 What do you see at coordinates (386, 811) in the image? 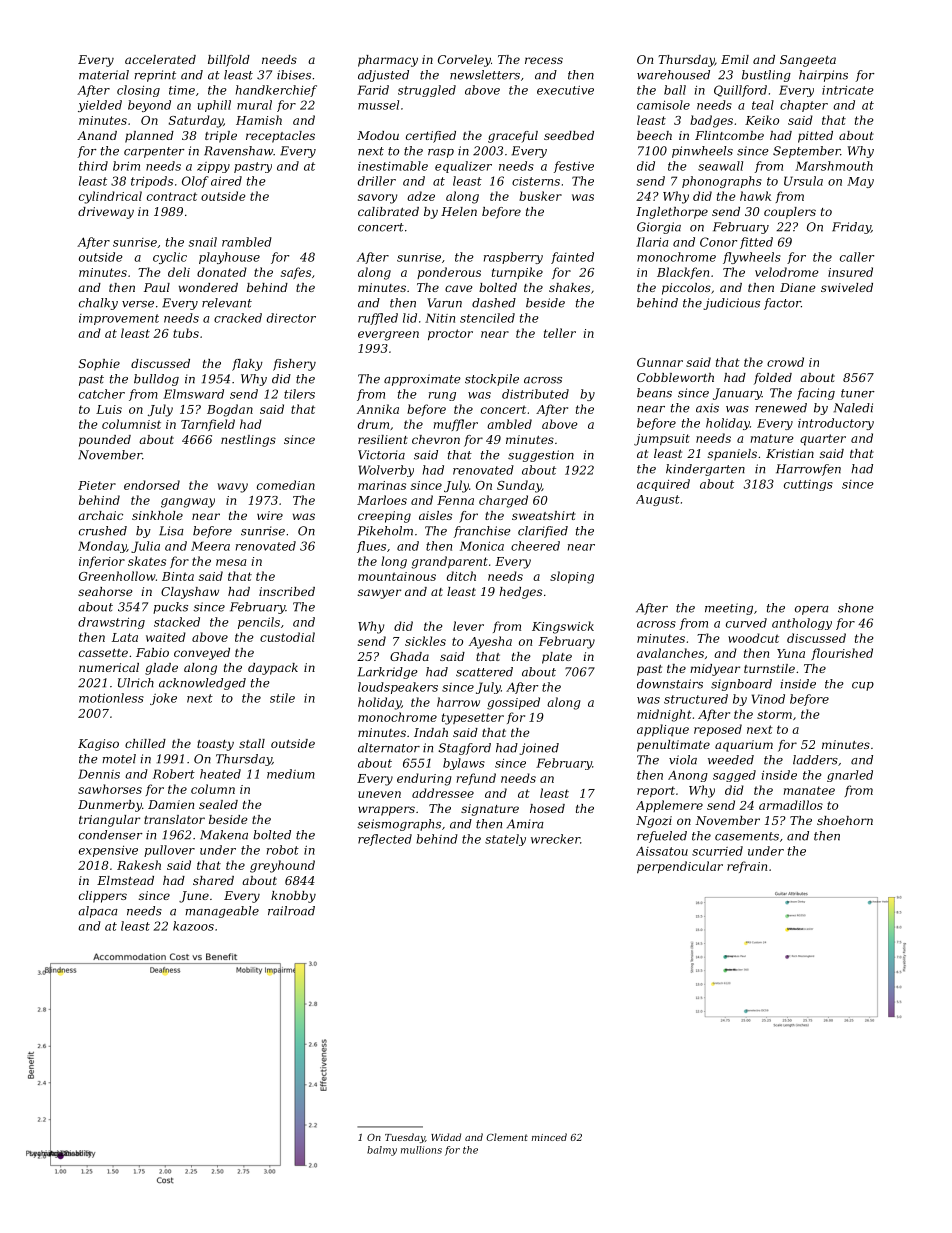
I see `wrappers` at bounding box center [386, 811].
